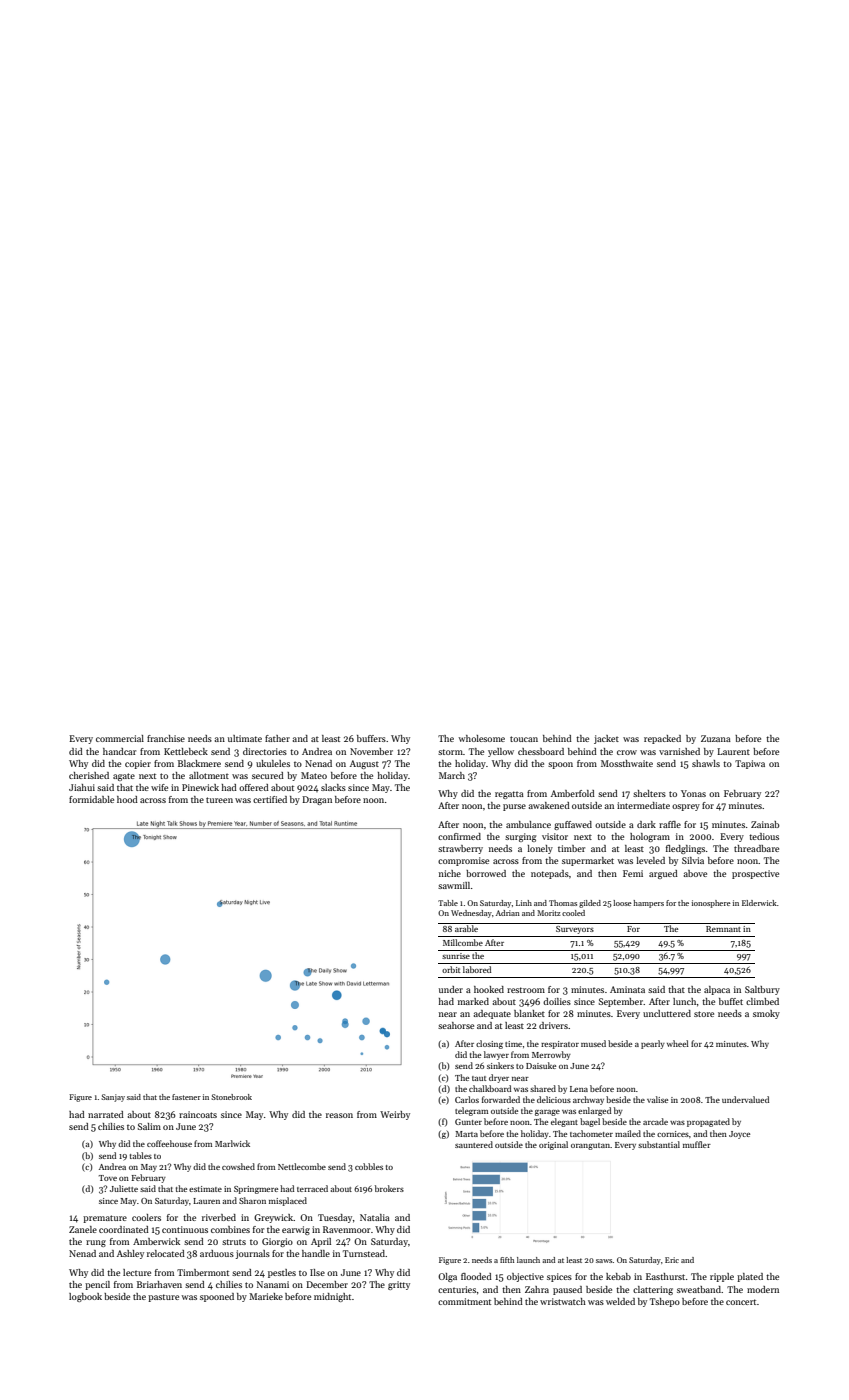 This page has width=849, height=1400. I want to click on raincoats, so click(198, 1114).
